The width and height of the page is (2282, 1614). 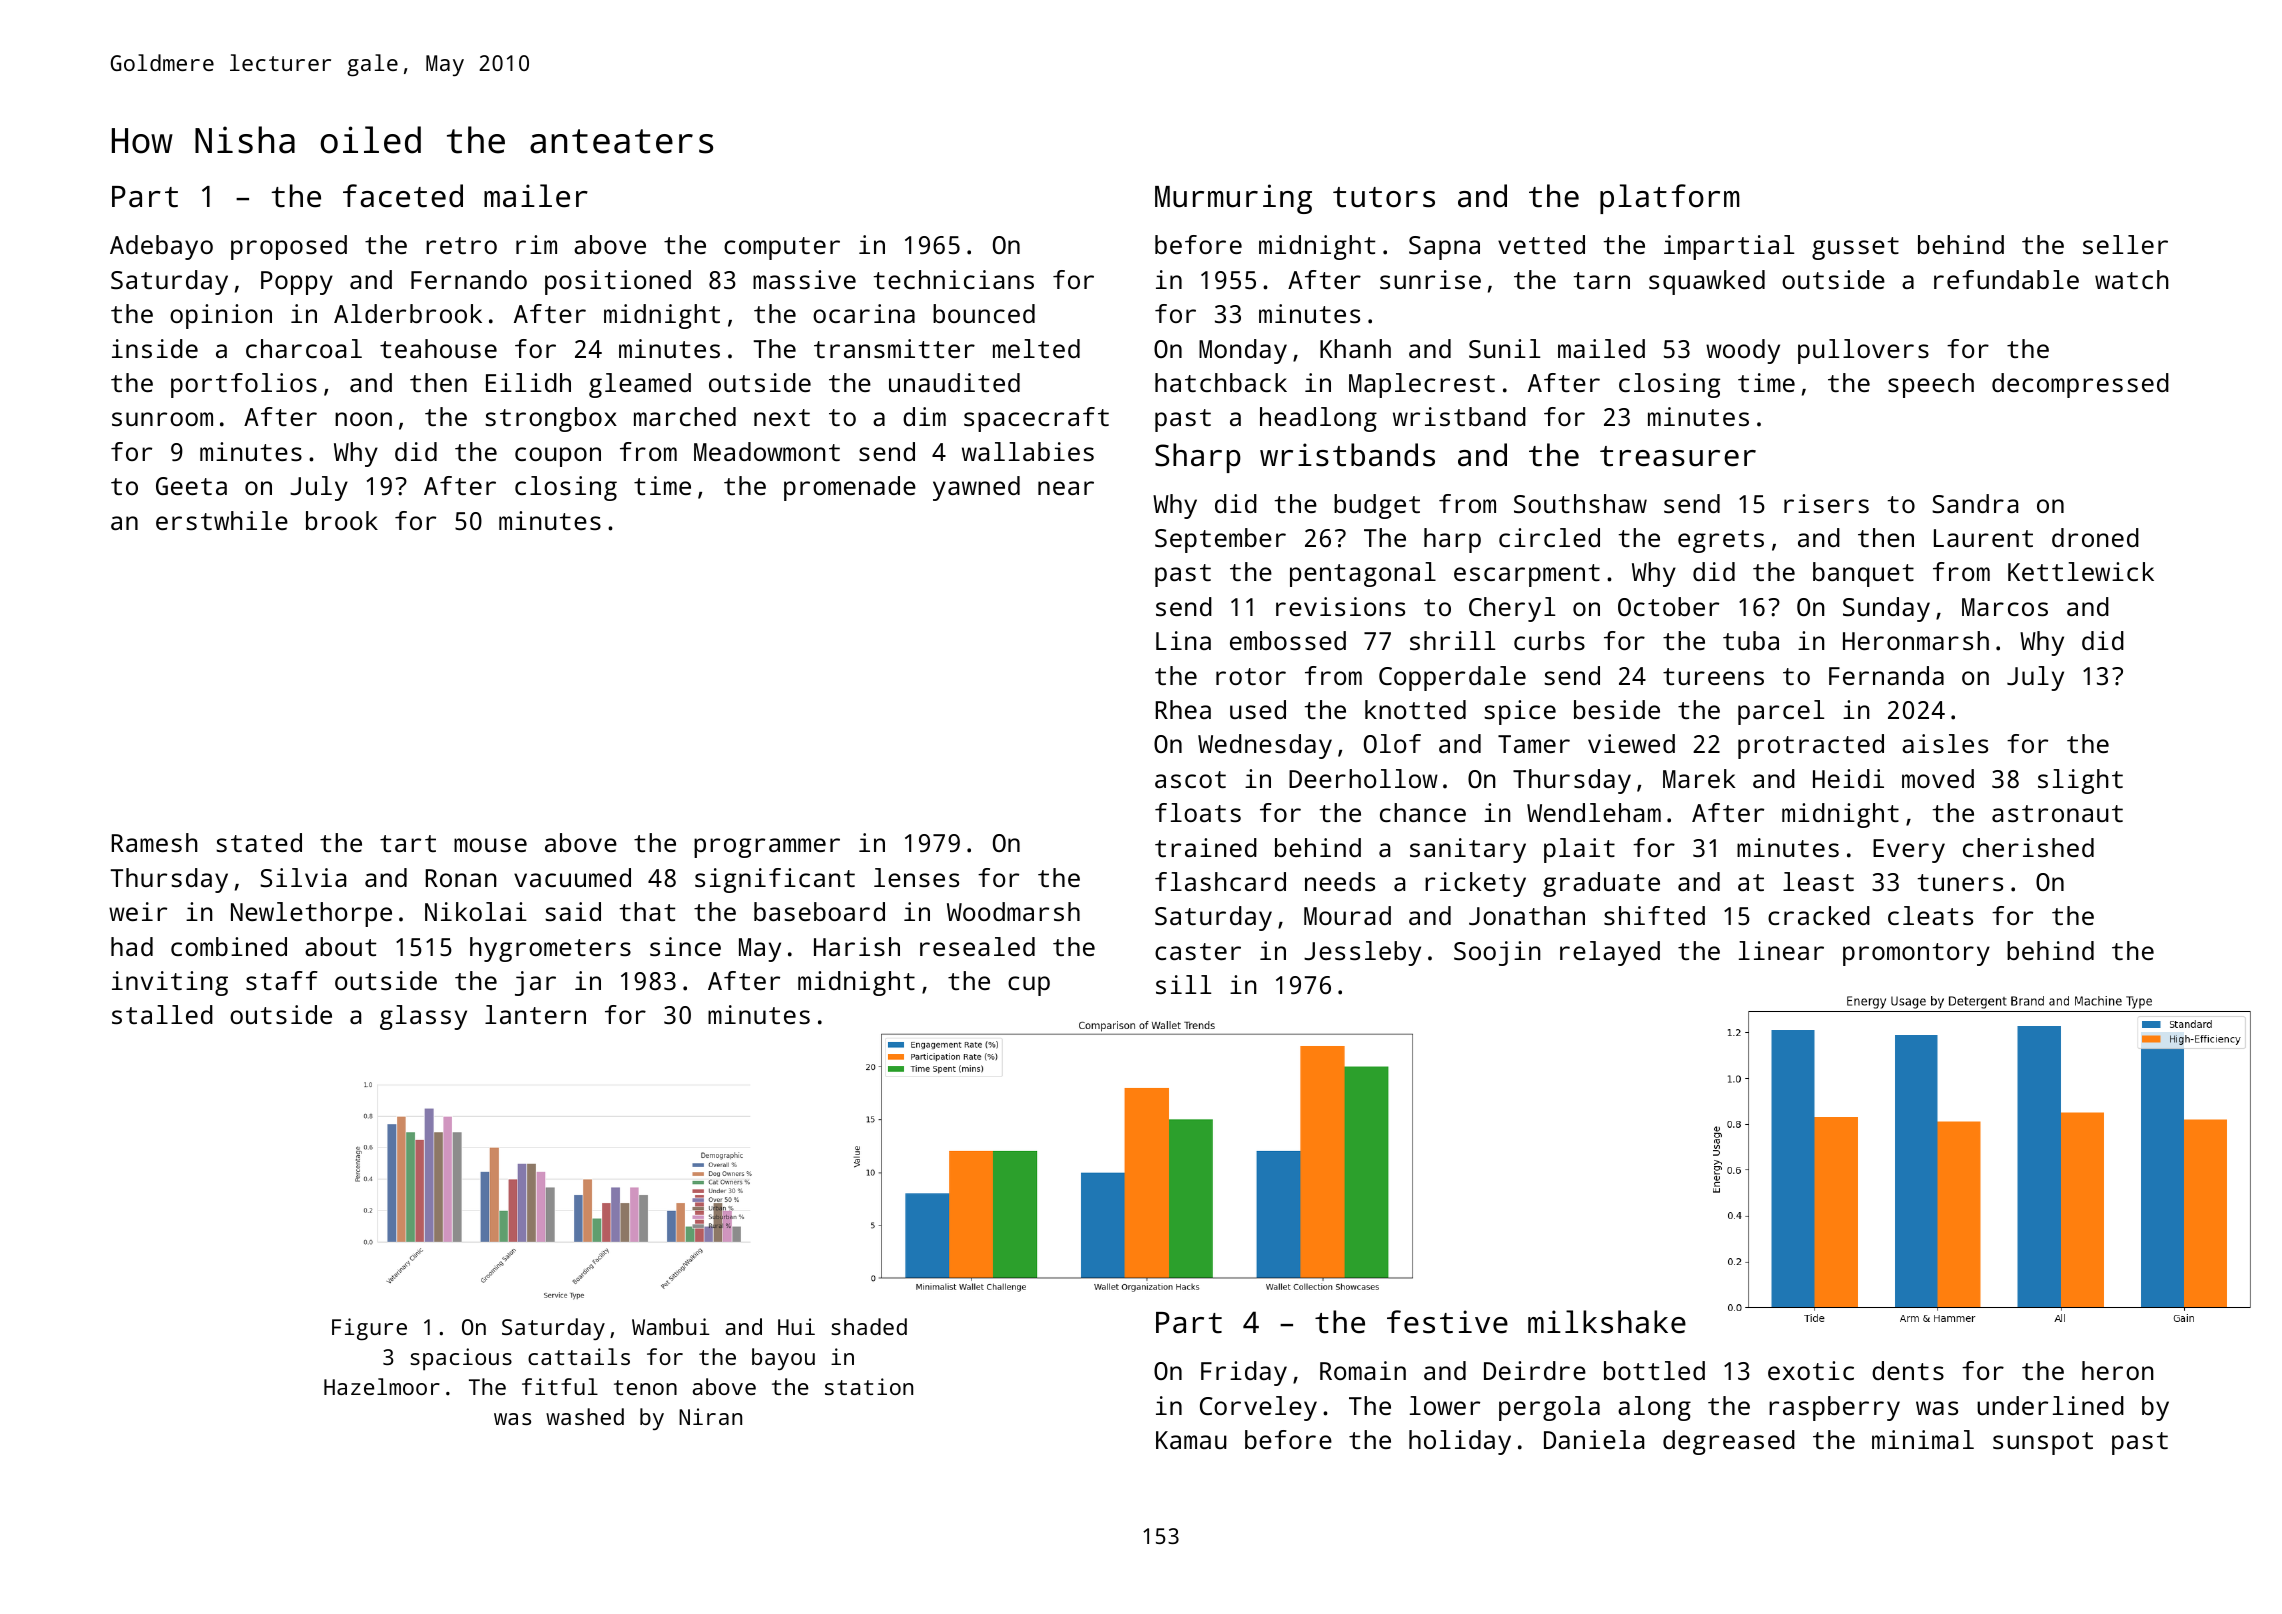 What do you see at coordinates (857, 946) in the page?
I see `Harish` at bounding box center [857, 946].
